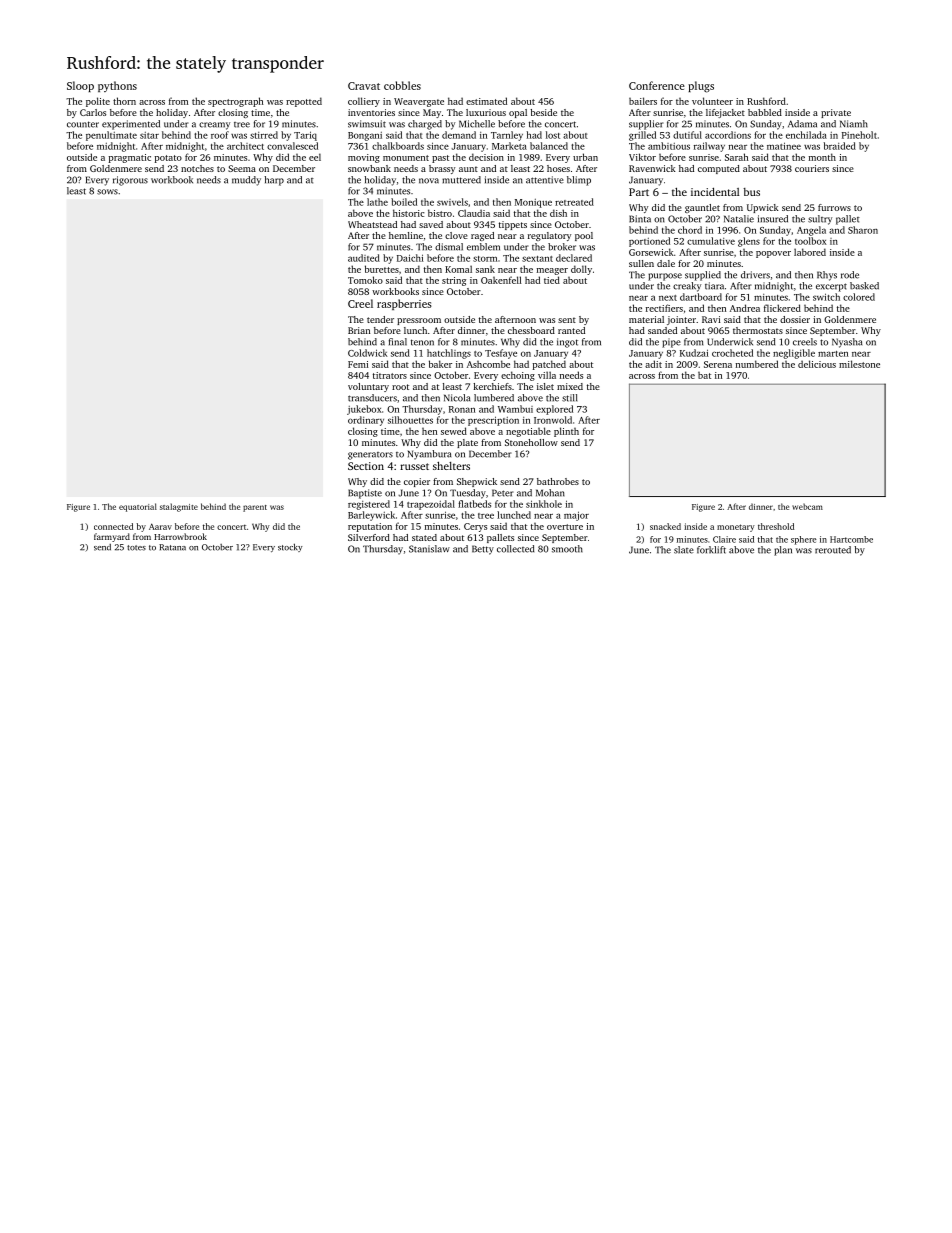 The image size is (952, 1233). I want to click on parent, so click(255, 508).
